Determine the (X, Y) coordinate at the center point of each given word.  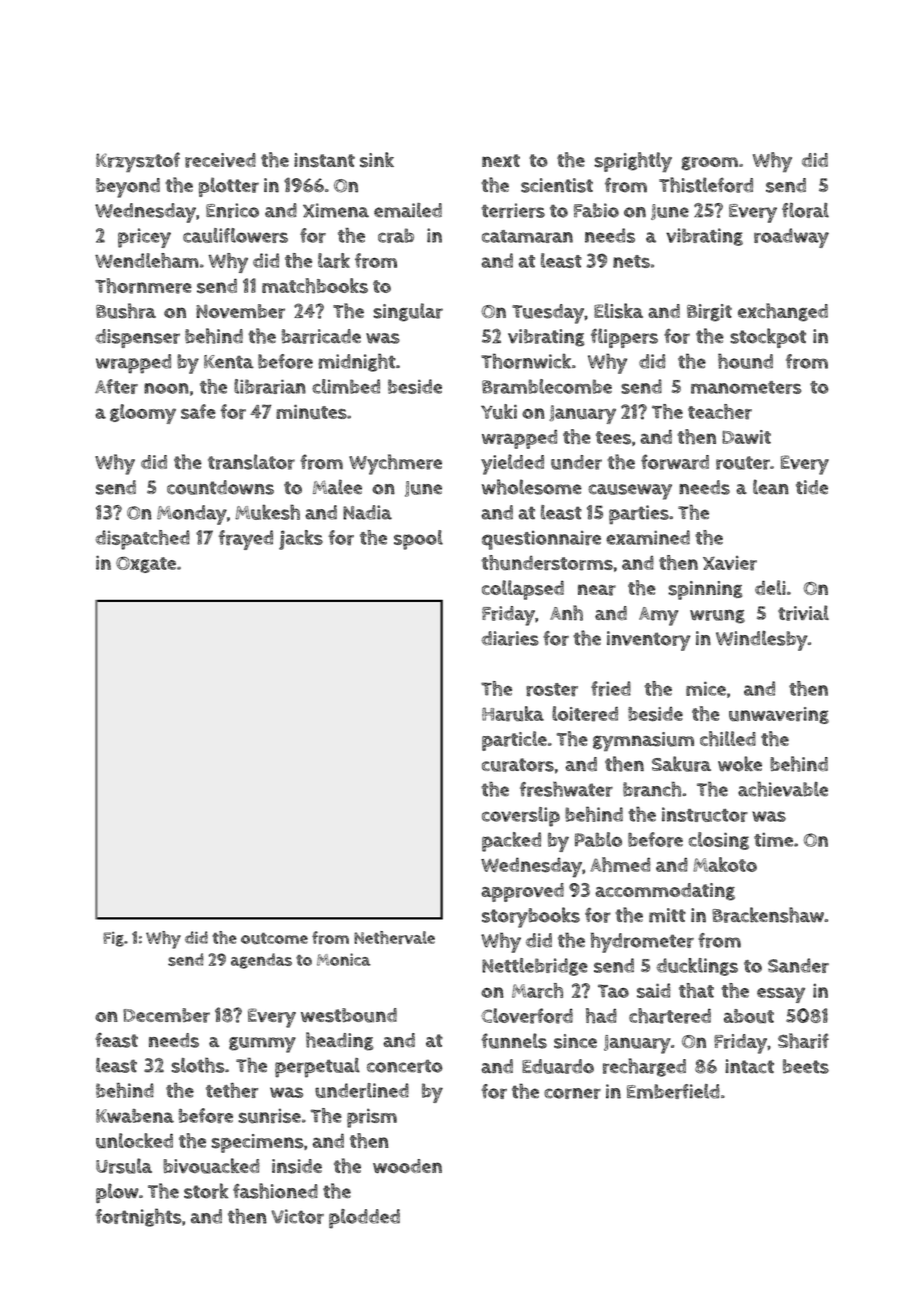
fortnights (139, 1217)
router (743, 463)
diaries (510, 638)
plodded (364, 1219)
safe (198, 411)
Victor (297, 1216)
